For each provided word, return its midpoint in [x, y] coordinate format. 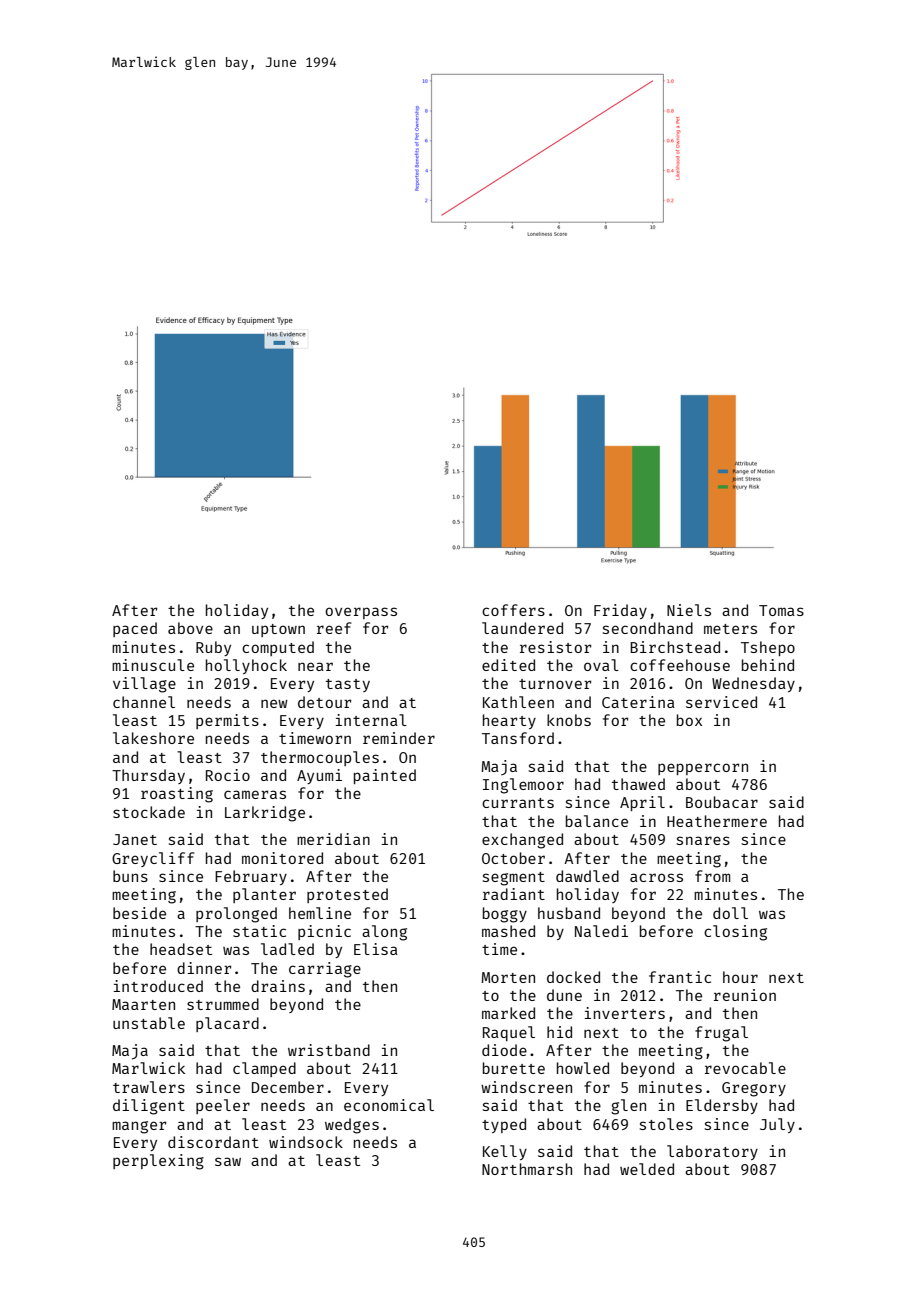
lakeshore [153, 738]
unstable [149, 1023]
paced [135, 629]
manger [139, 1127]
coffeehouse [680, 665]
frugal [721, 1034]
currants [518, 803]
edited [508, 665]
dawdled [587, 876]
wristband [329, 1050]
